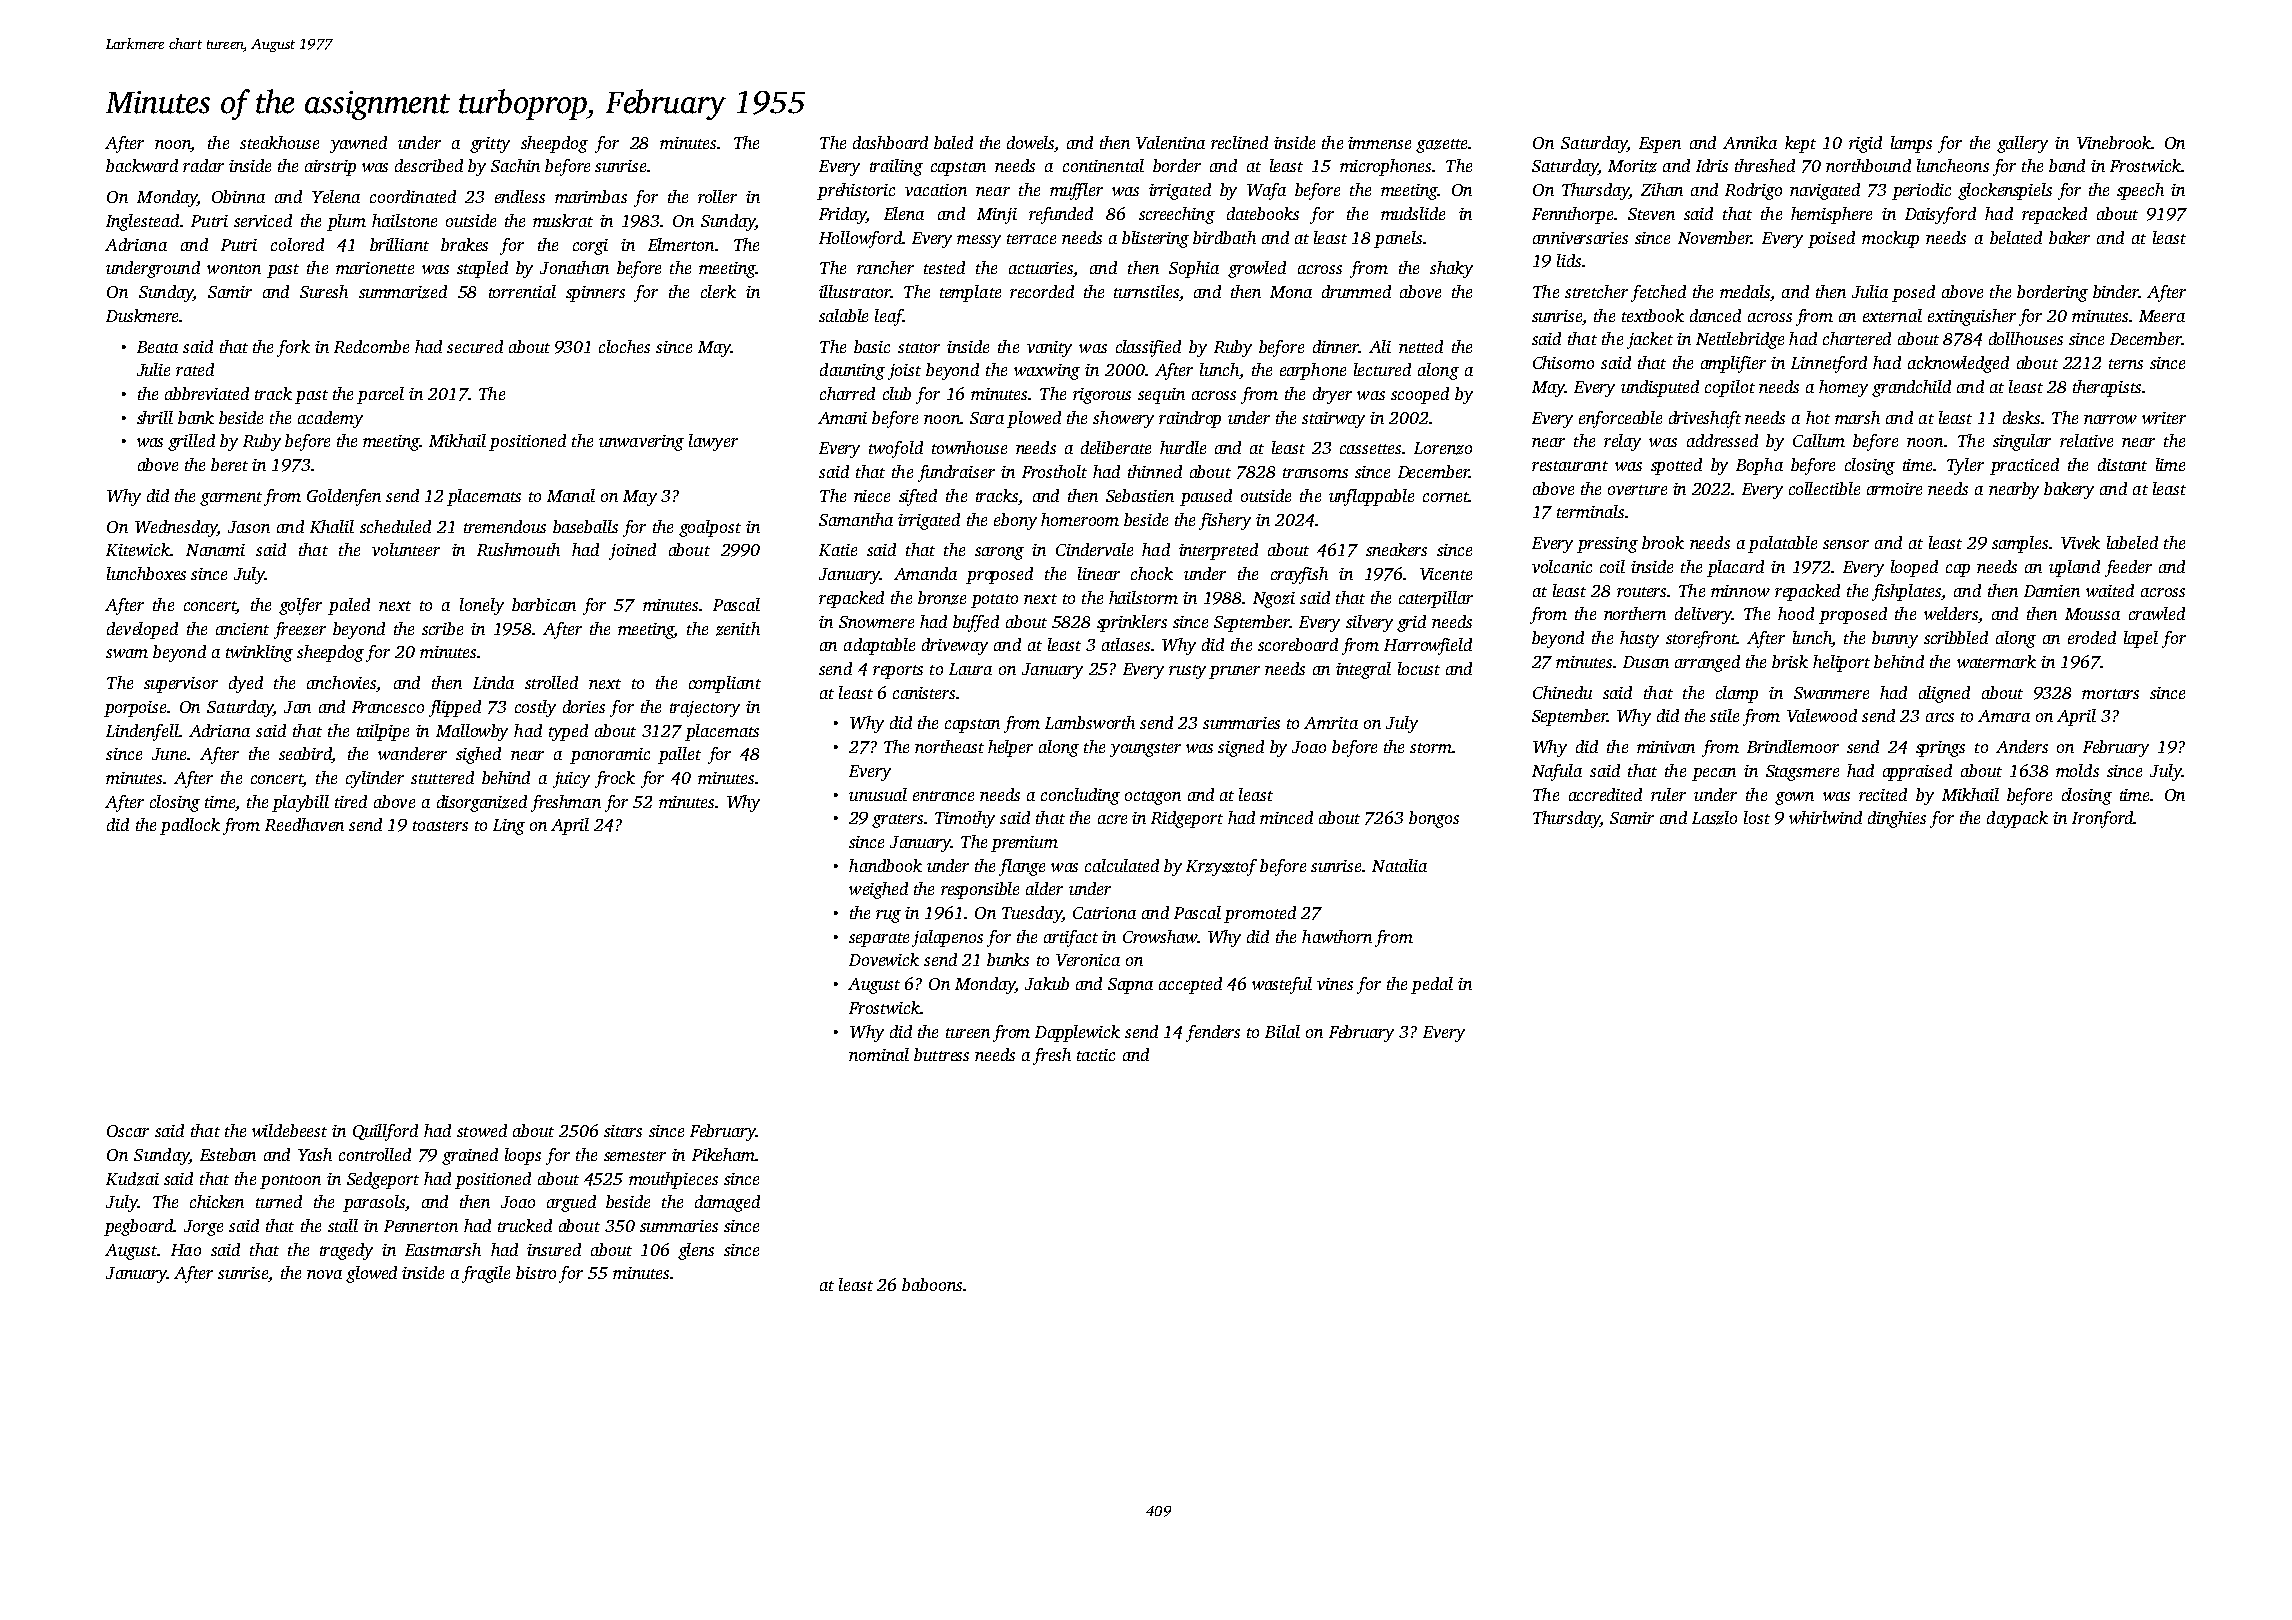  What do you see at coordinates (351, 801) in the screenshot?
I see `tired` at bounding box center [351, 801].
